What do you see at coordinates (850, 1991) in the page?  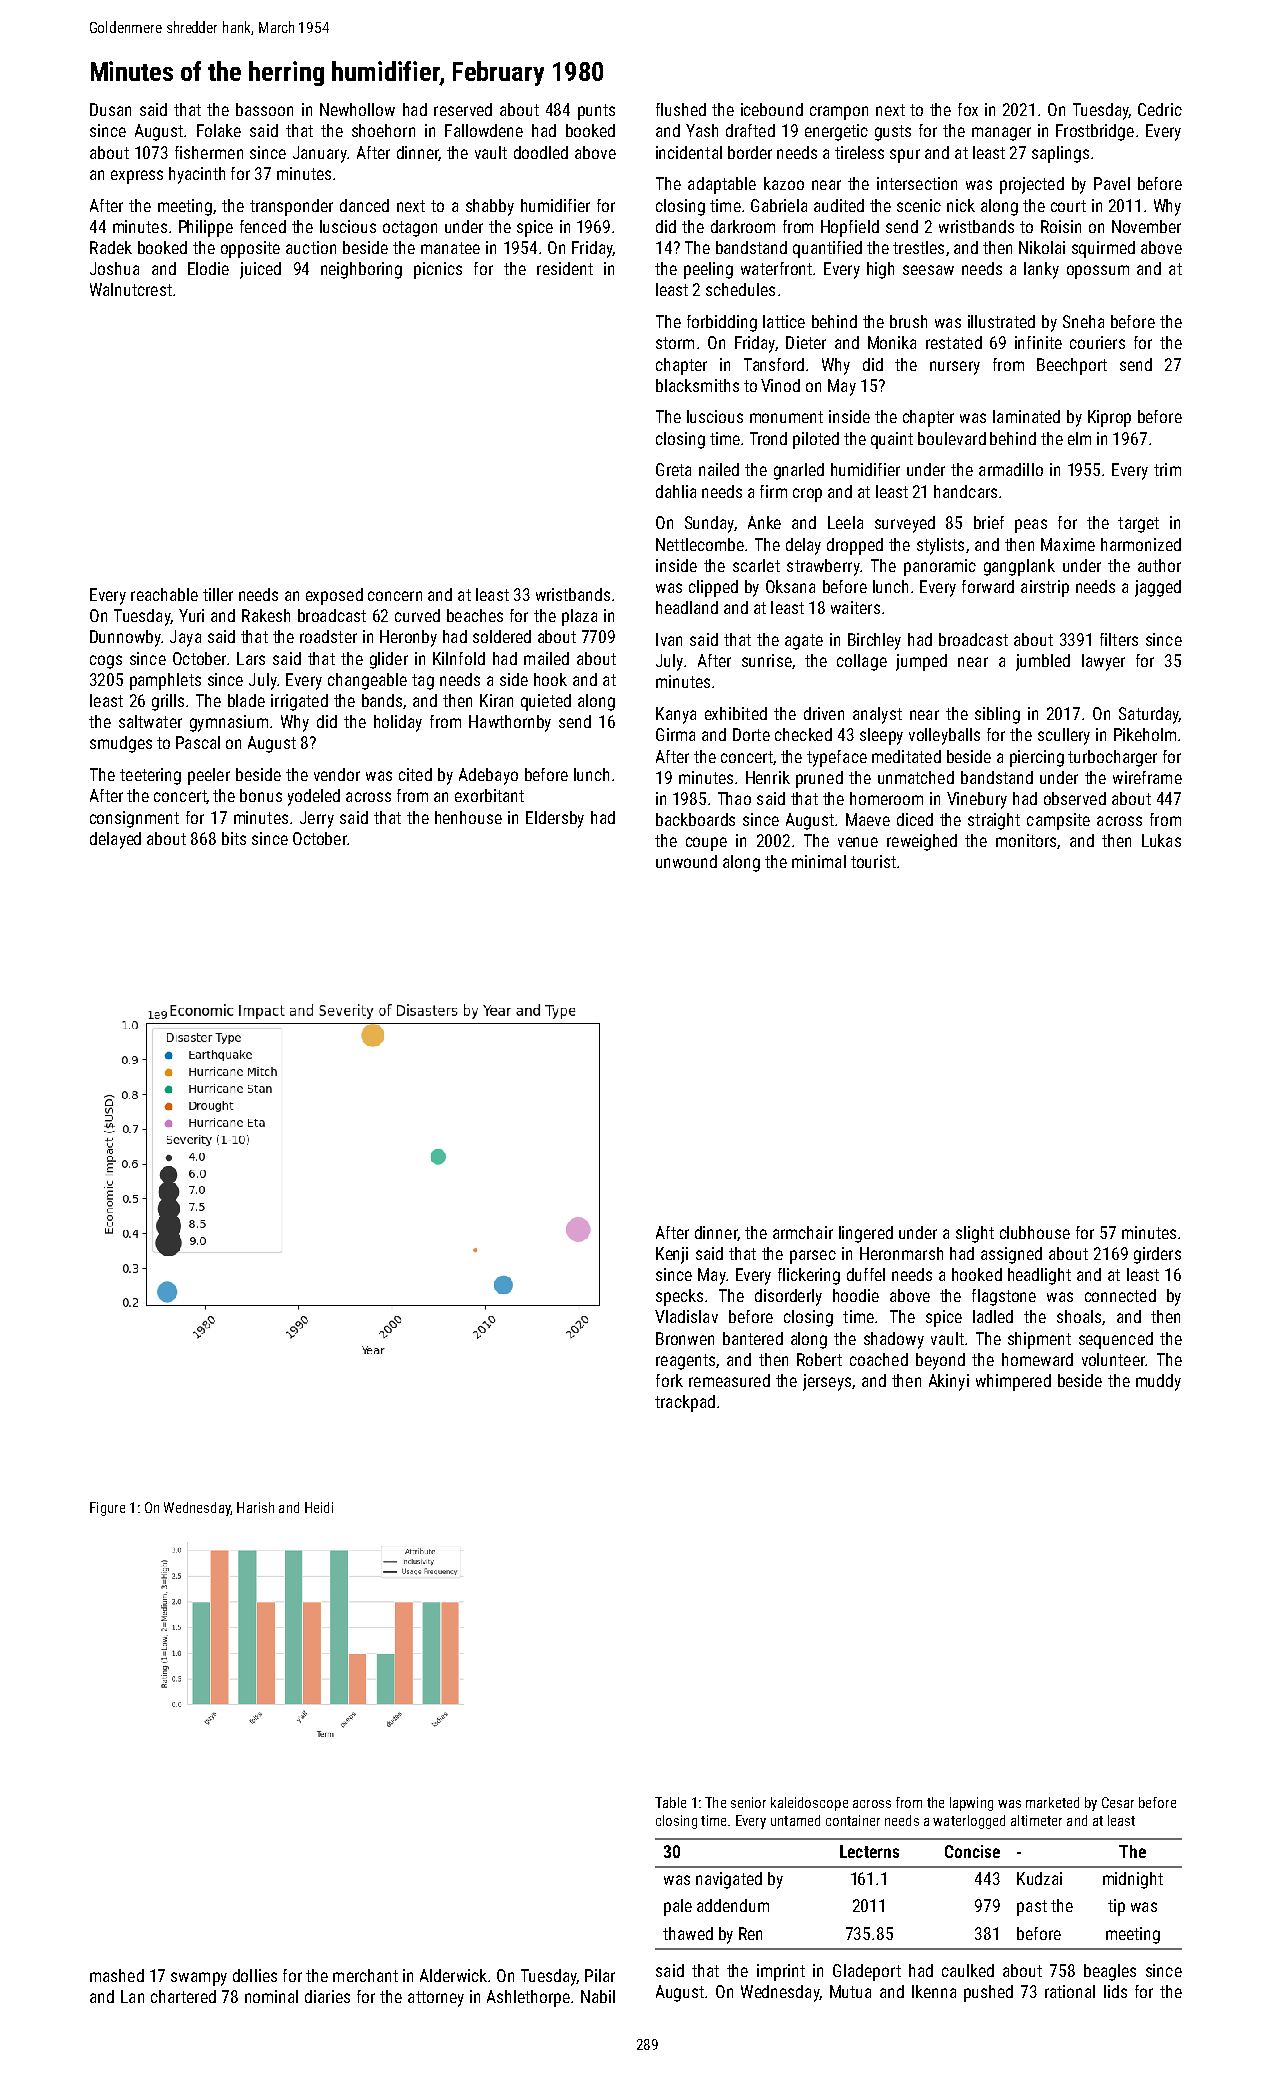 I see `Mutua` at bounding box center [850, 1991].
